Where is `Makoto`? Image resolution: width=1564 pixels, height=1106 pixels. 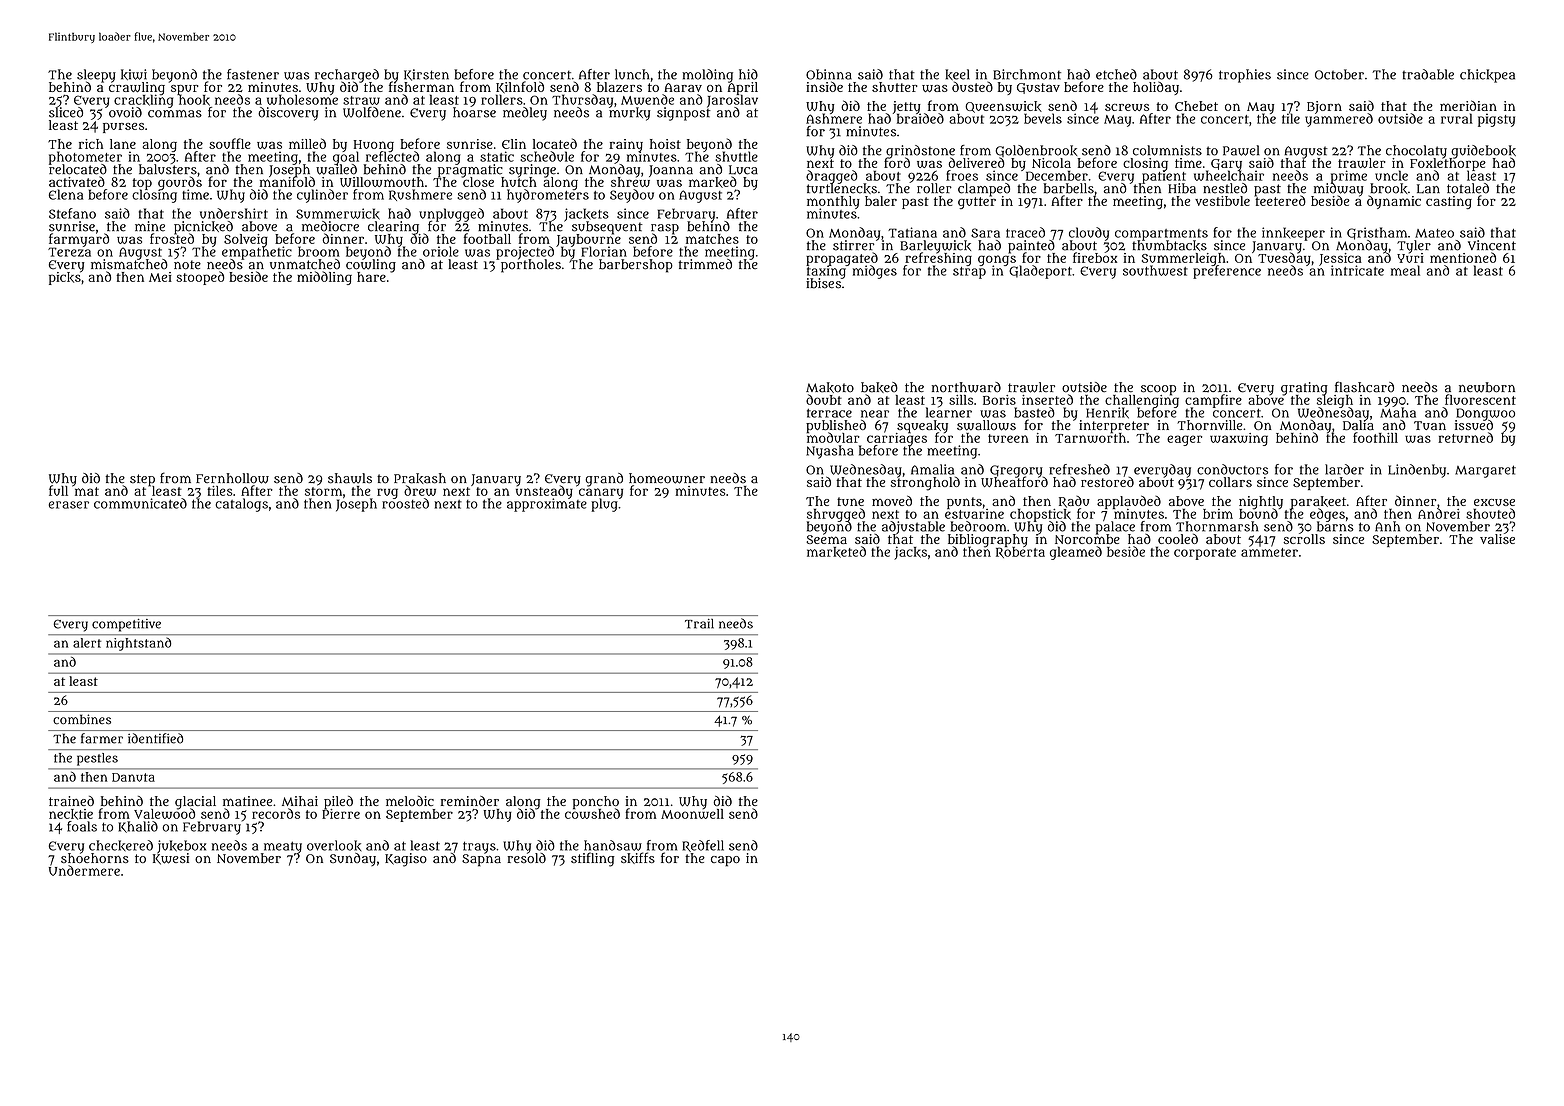 Makoto is located at coordinates (830, 387).
